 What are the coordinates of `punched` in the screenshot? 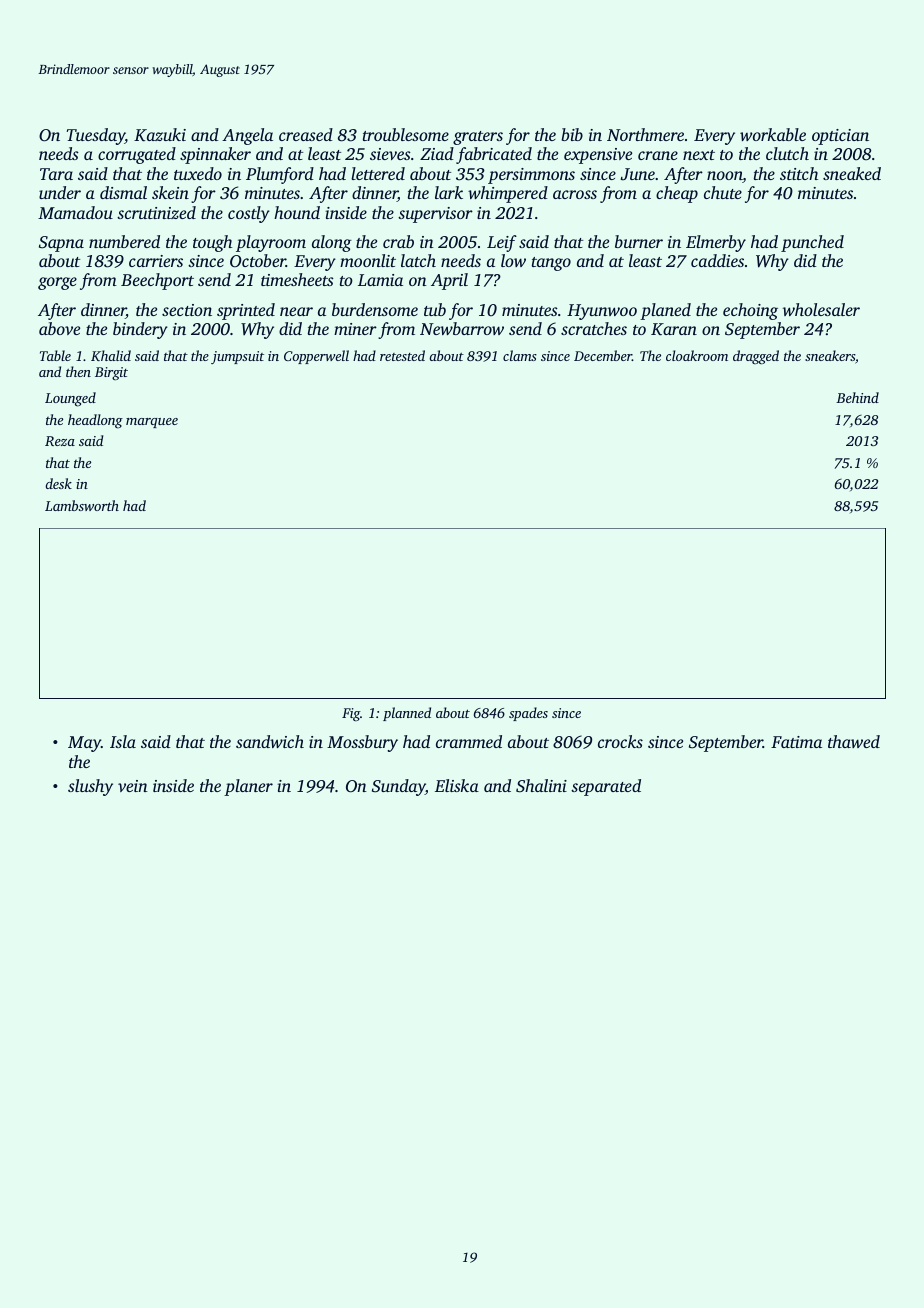 It's located at (812, 243).
